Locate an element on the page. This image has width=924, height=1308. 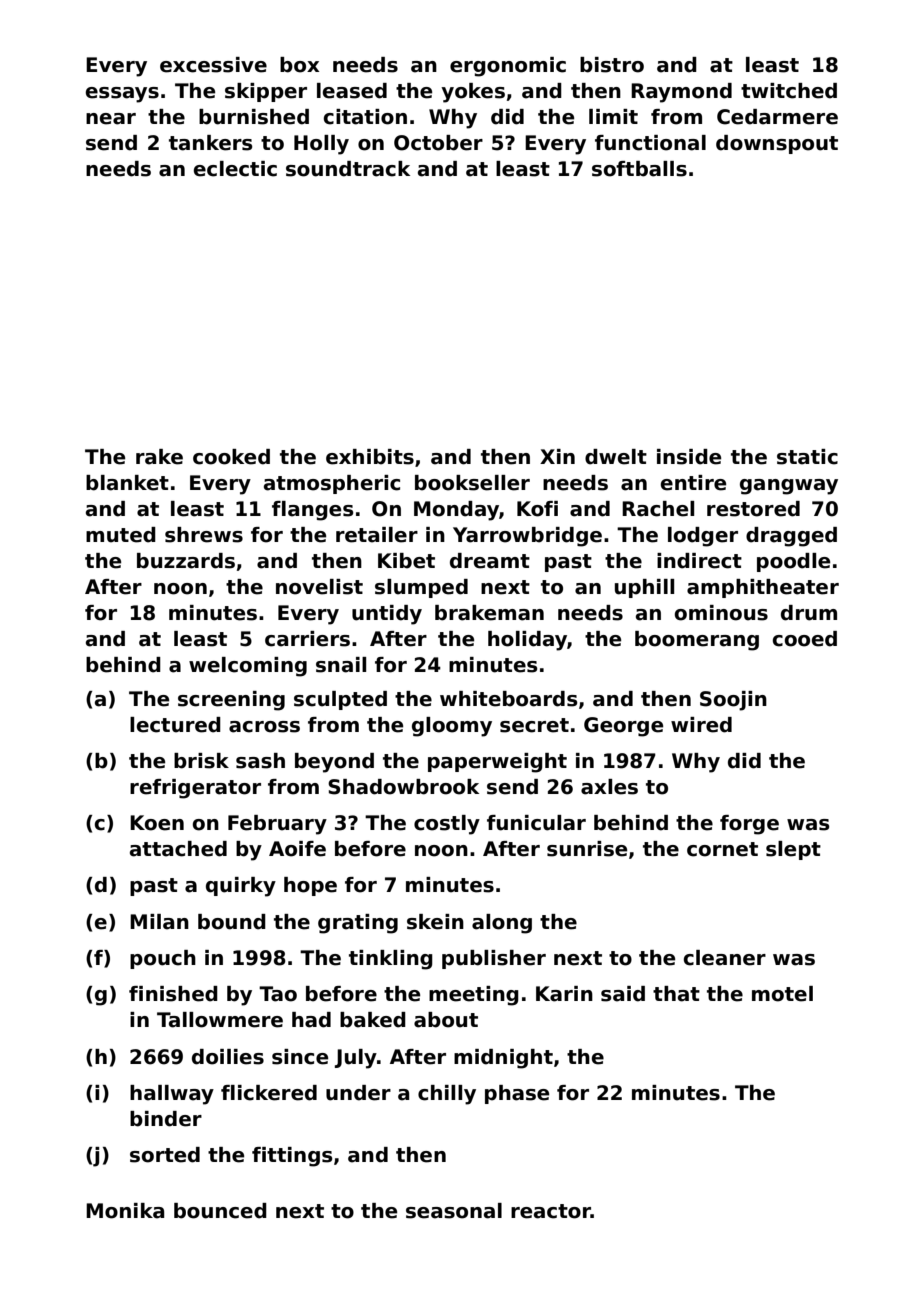
static is located at coordinates (807, 457).
